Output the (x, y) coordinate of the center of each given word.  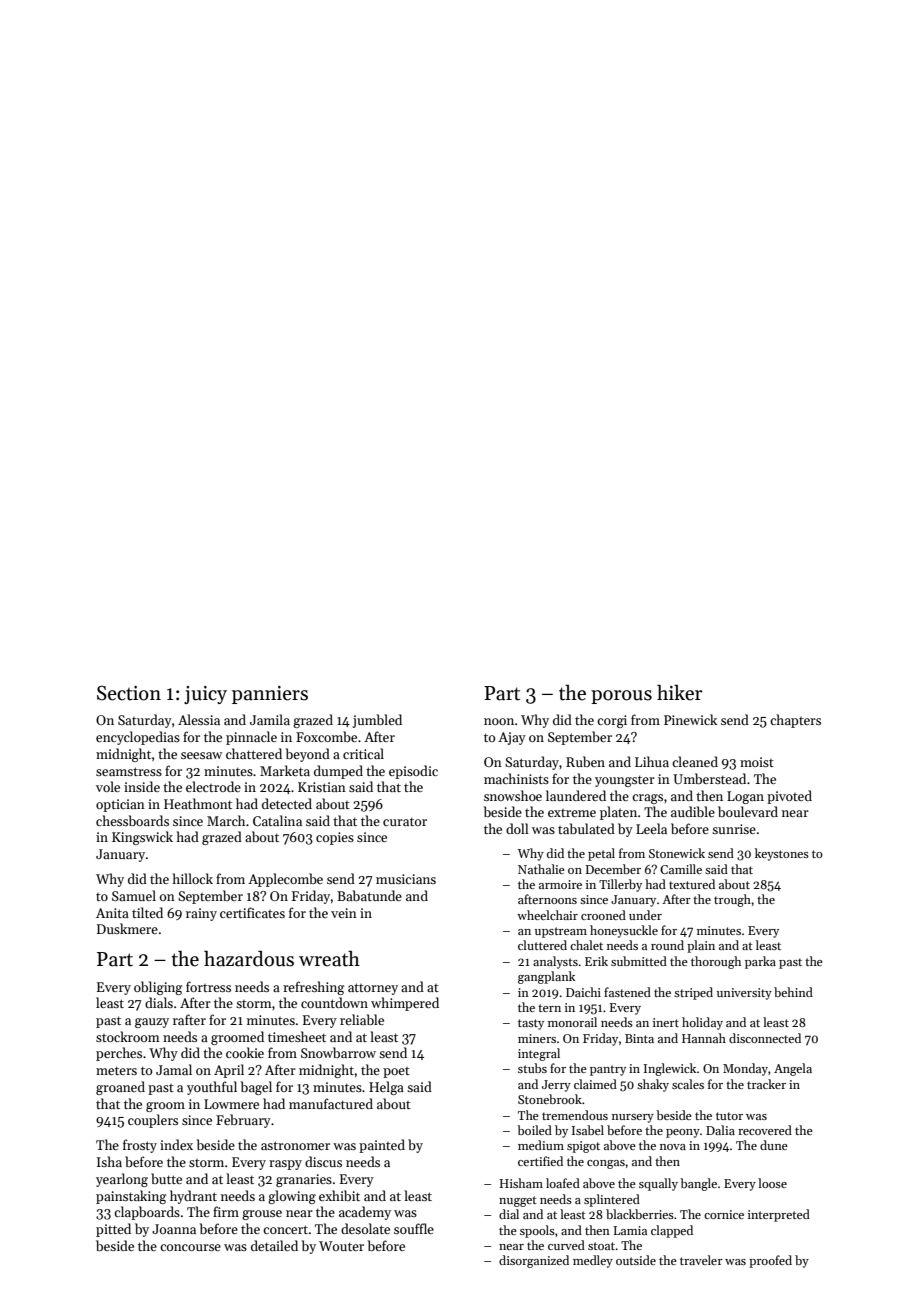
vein (344, 913)
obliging (158, 988)
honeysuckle (624, 931)
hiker (680, 693)
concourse (190, 1247)
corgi (612, 721)
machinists (516, 778)
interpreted (779, 1215)
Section (129, 693)
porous (621, 697)
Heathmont (198, 803)
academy (365, 1213)
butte (166, 1178)
